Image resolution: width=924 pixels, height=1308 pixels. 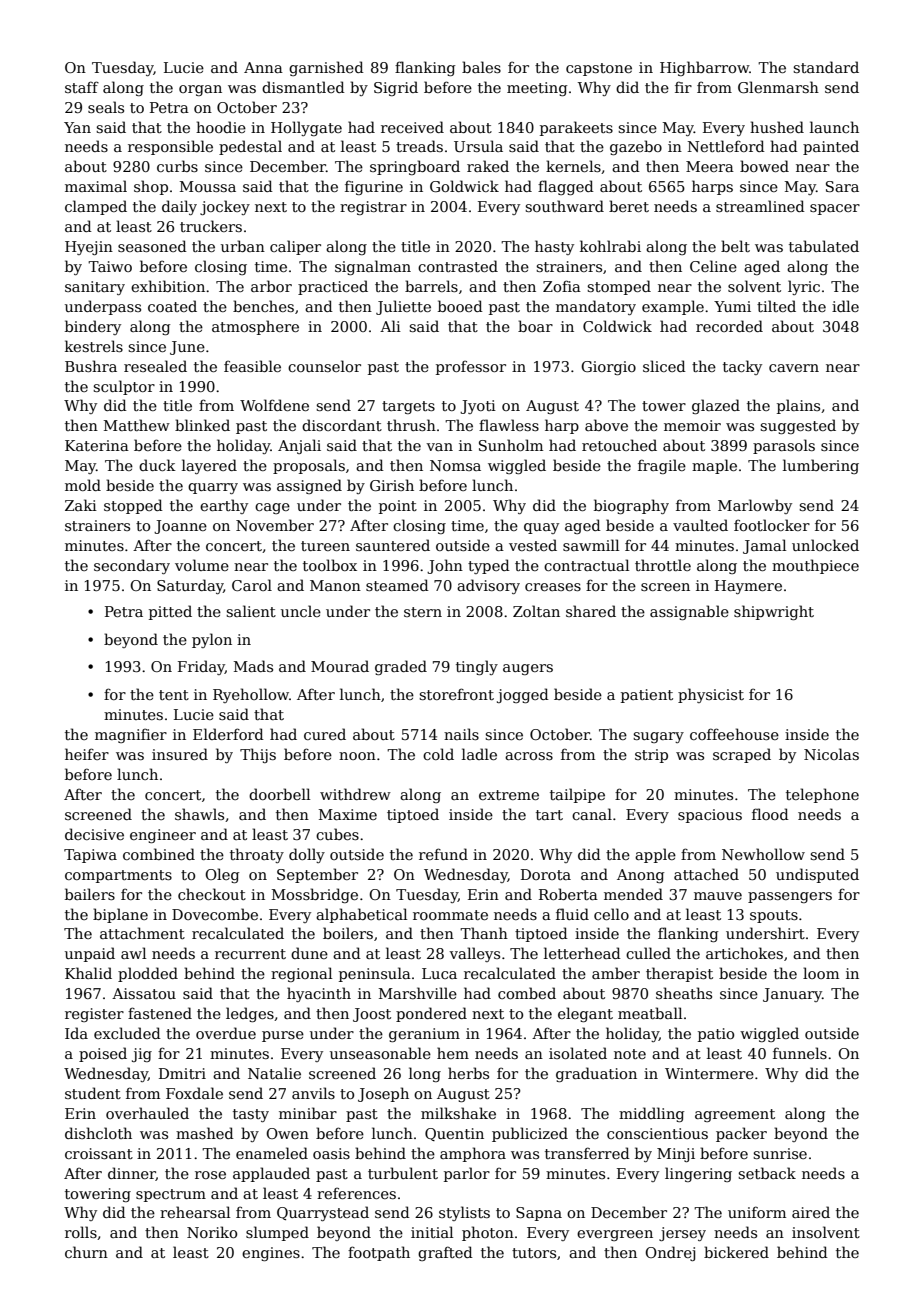 I want to click on Celine, so click(x=713, y=266).
